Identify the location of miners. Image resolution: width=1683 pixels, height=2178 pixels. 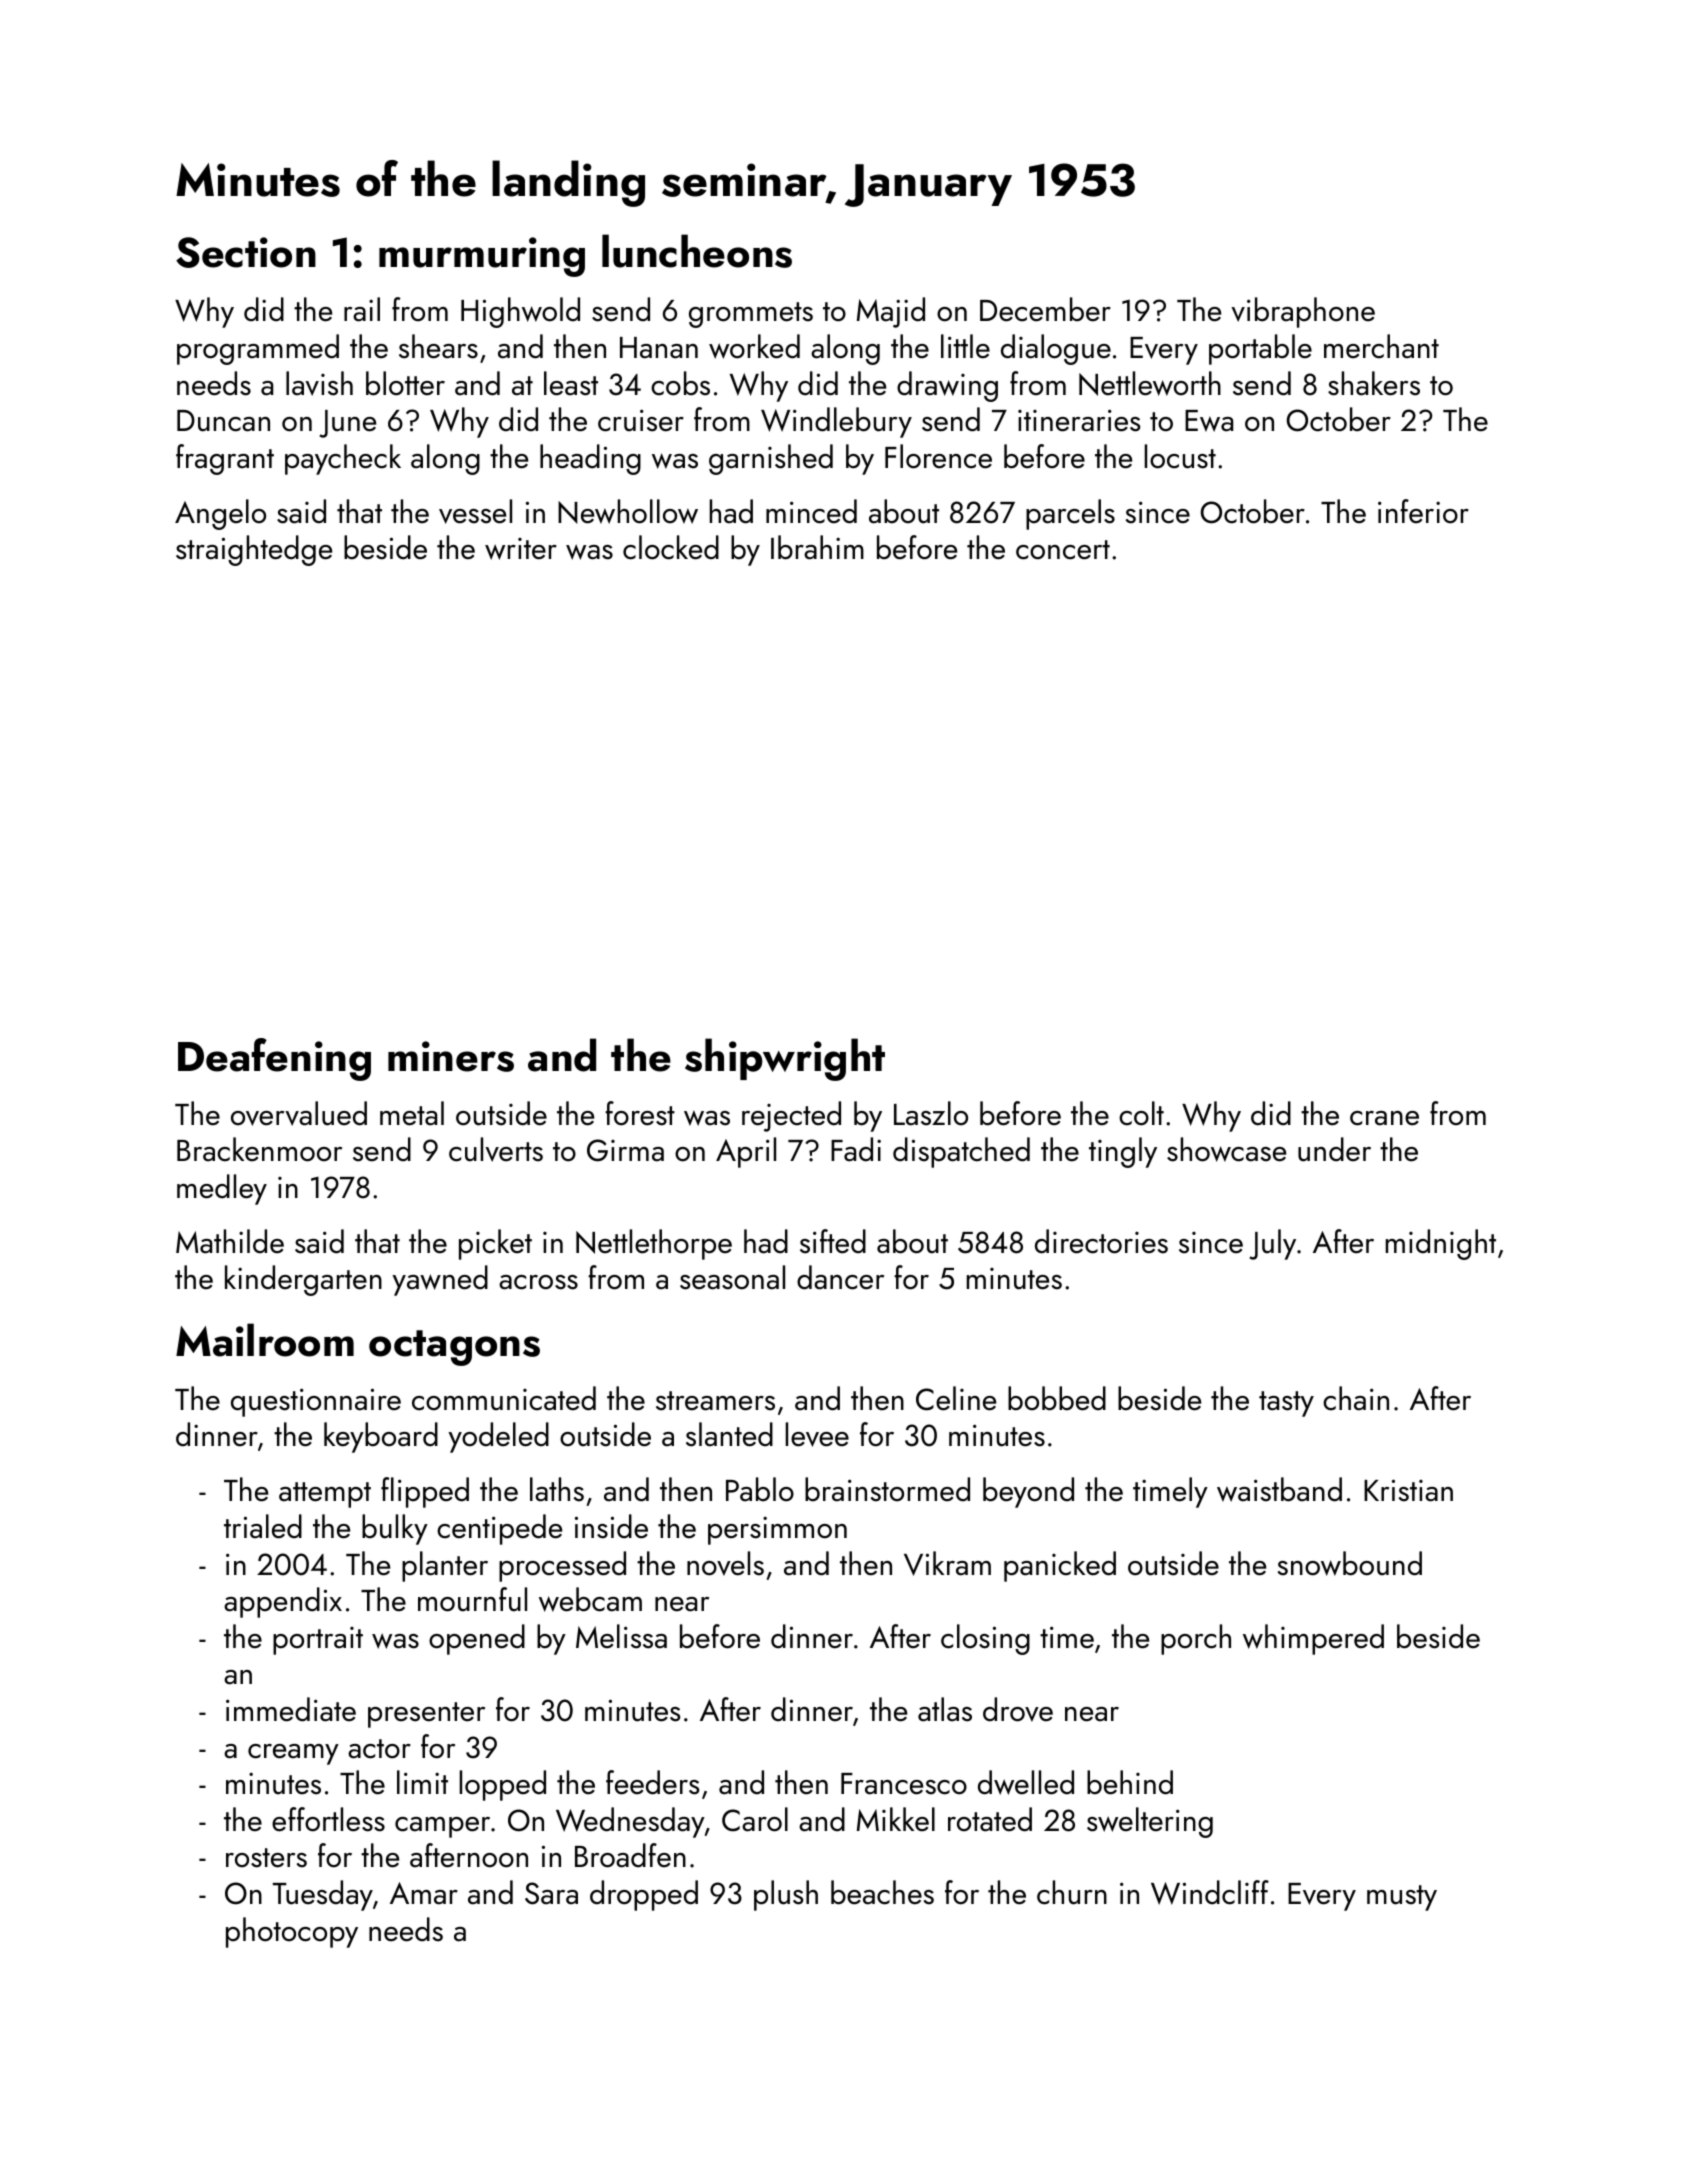
(451, 1056).
